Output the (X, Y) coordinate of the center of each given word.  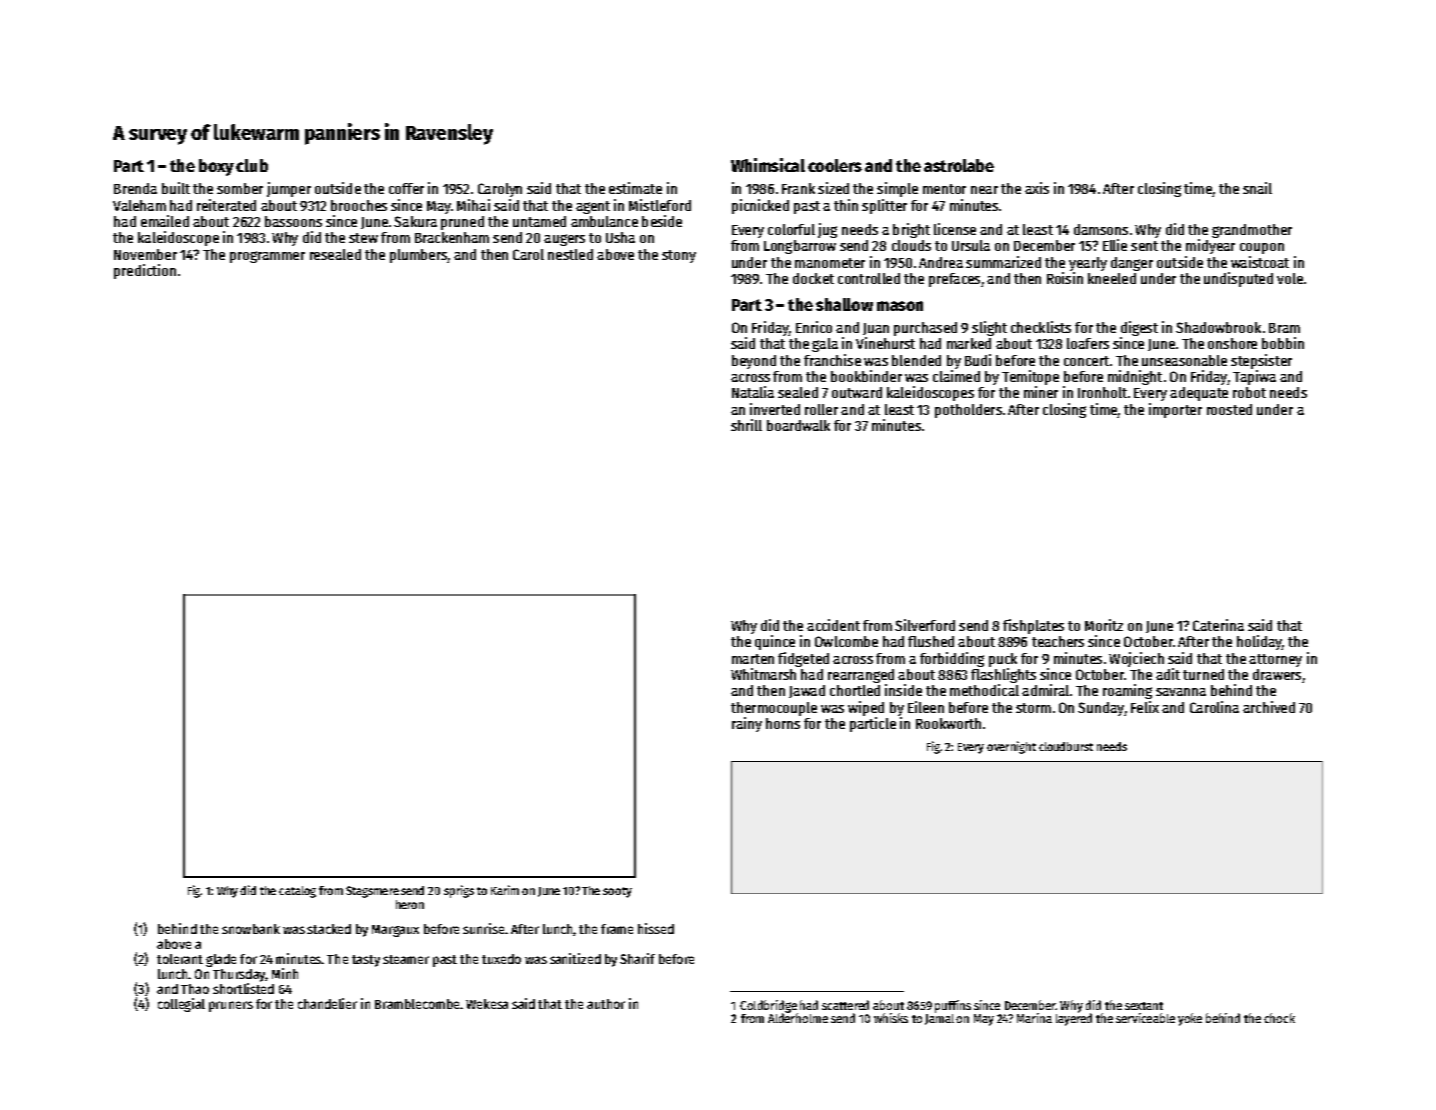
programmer (267, 257)
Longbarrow (800, 247)
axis (1037, 188)
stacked (329, 929)
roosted (1229, 409)
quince (775, 642)
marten (753, 659)
